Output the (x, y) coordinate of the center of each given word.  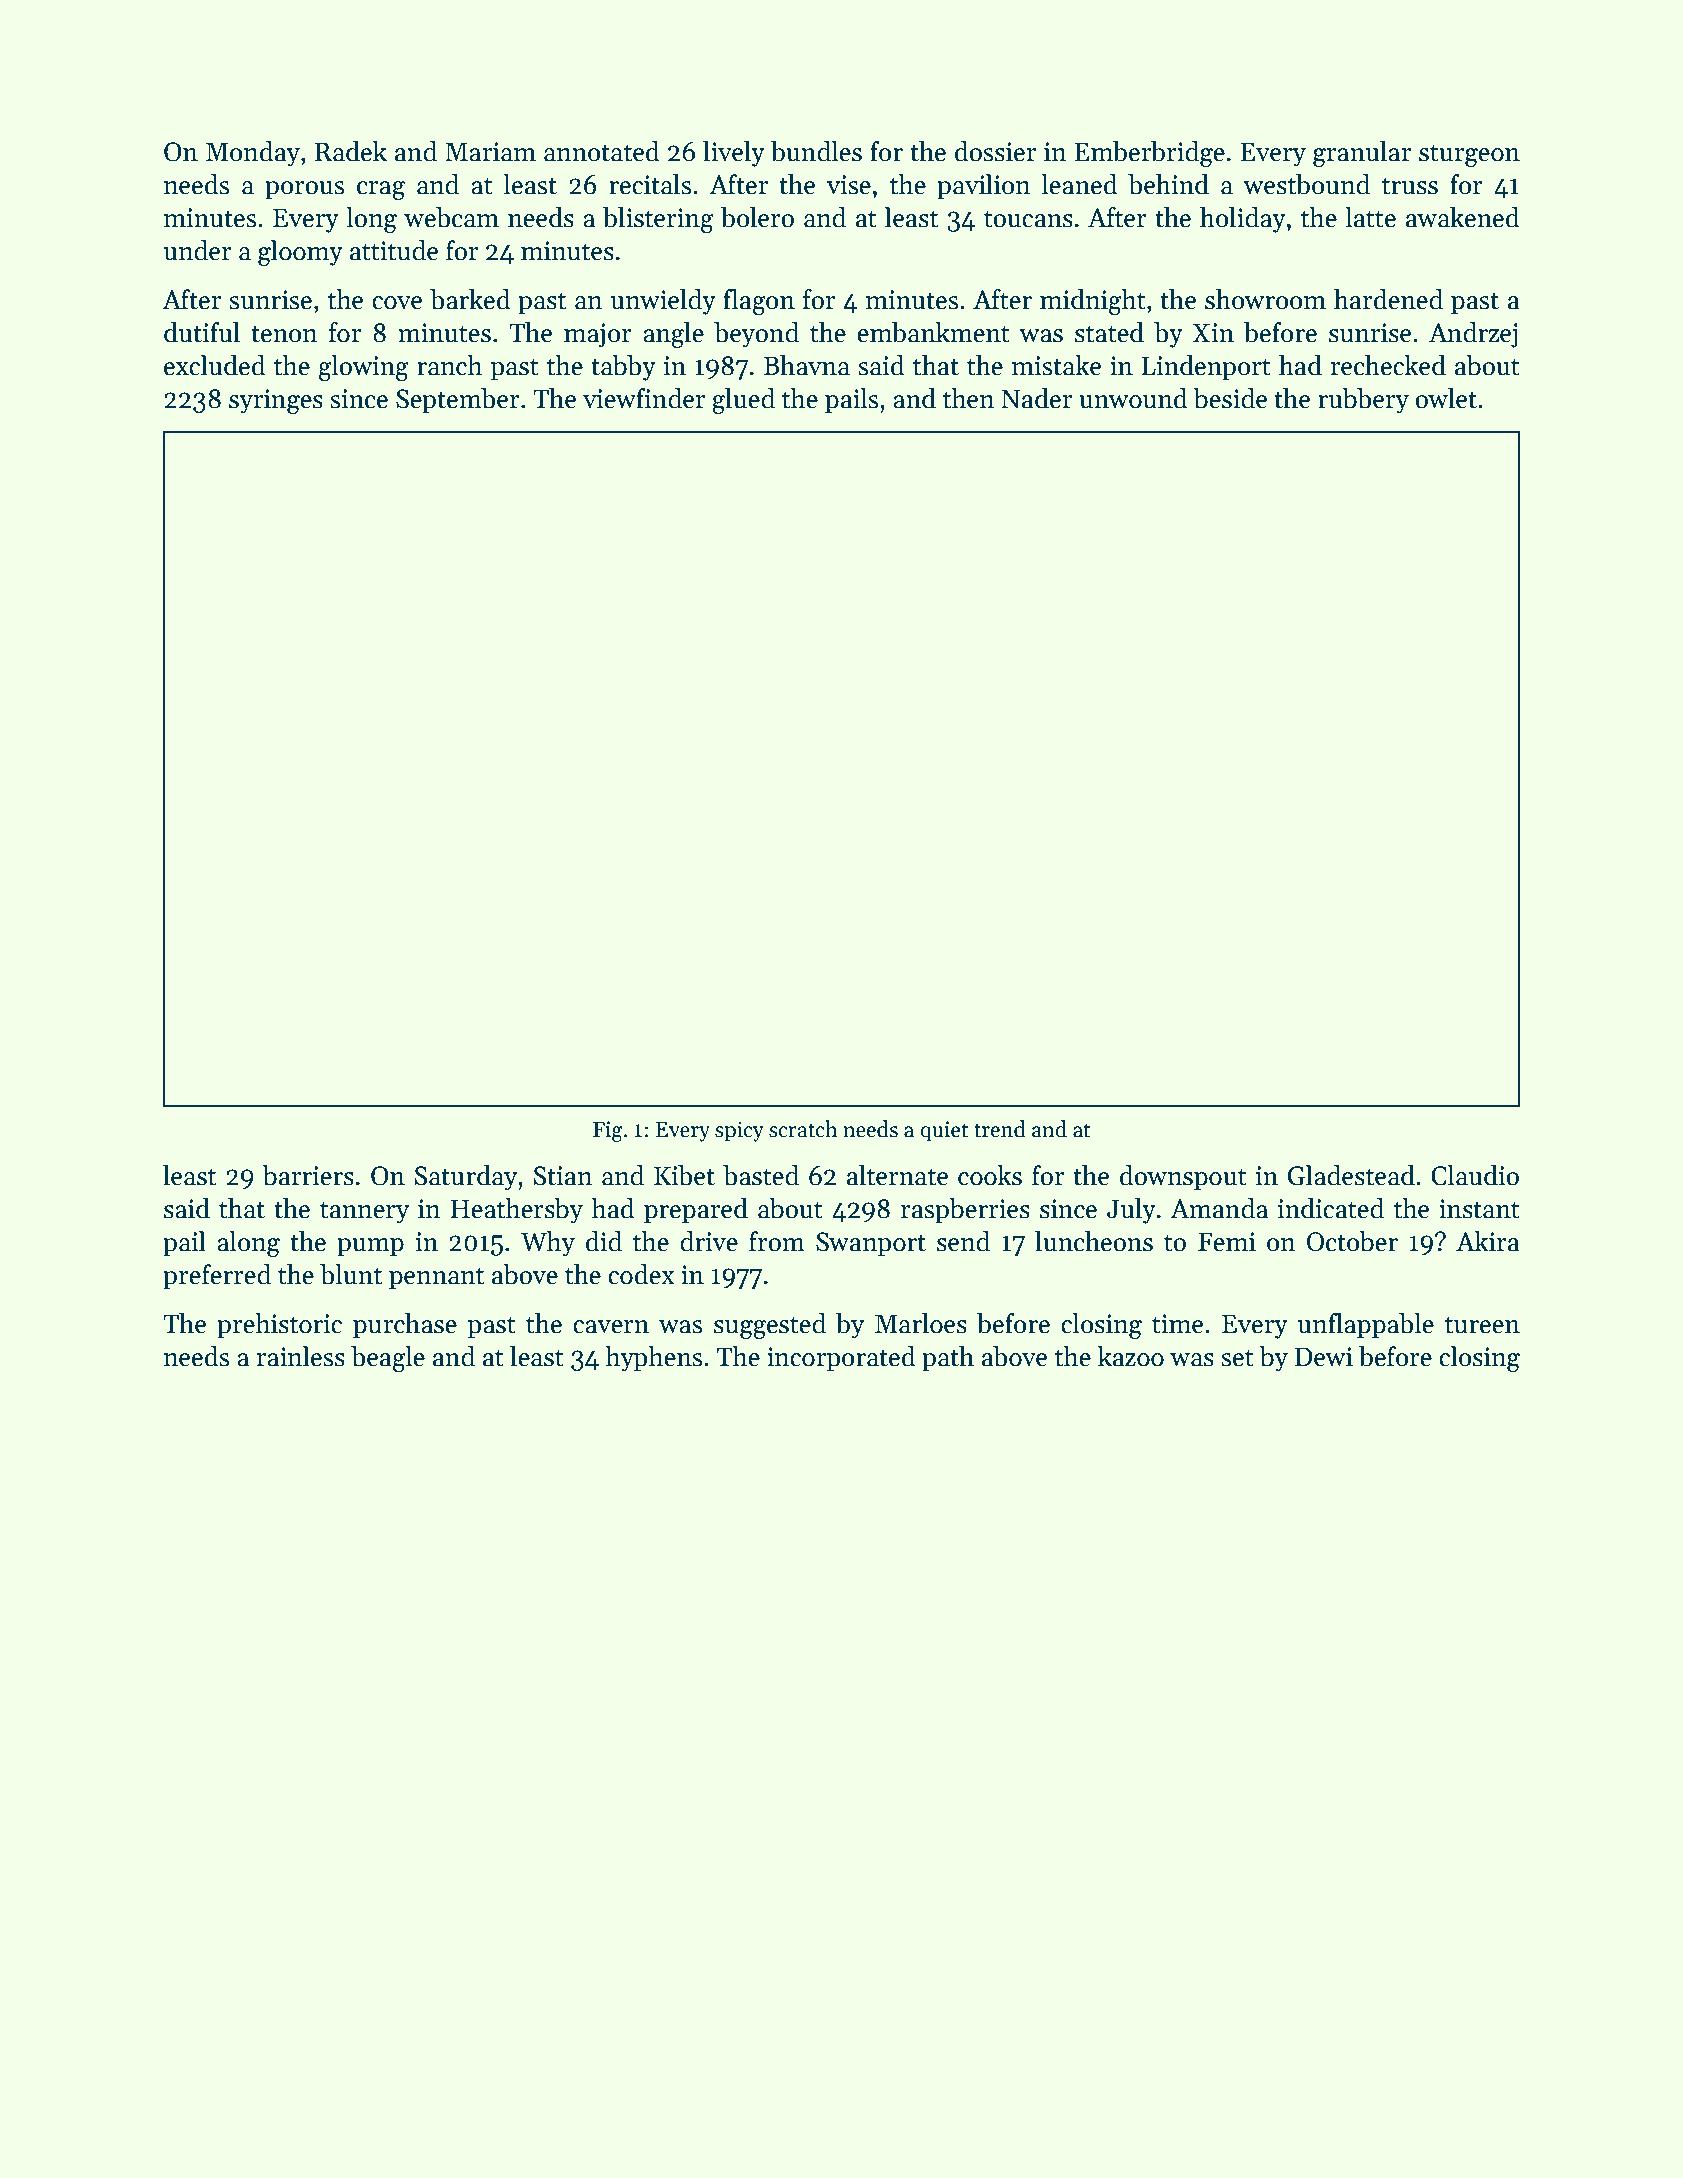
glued (743, 401)
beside (1230, 398)
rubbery (1363, 401)
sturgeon (1469, 155)
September (458, 401)
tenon (284, 334)
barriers (308, 1175)
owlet (1446, 398)
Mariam (490, 152)
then (969, 398)
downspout (1183, 1178)
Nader (1036, 398)
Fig (608, 1131)
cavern (611, 1327)
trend (1000, 1129)
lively (734, 154)
